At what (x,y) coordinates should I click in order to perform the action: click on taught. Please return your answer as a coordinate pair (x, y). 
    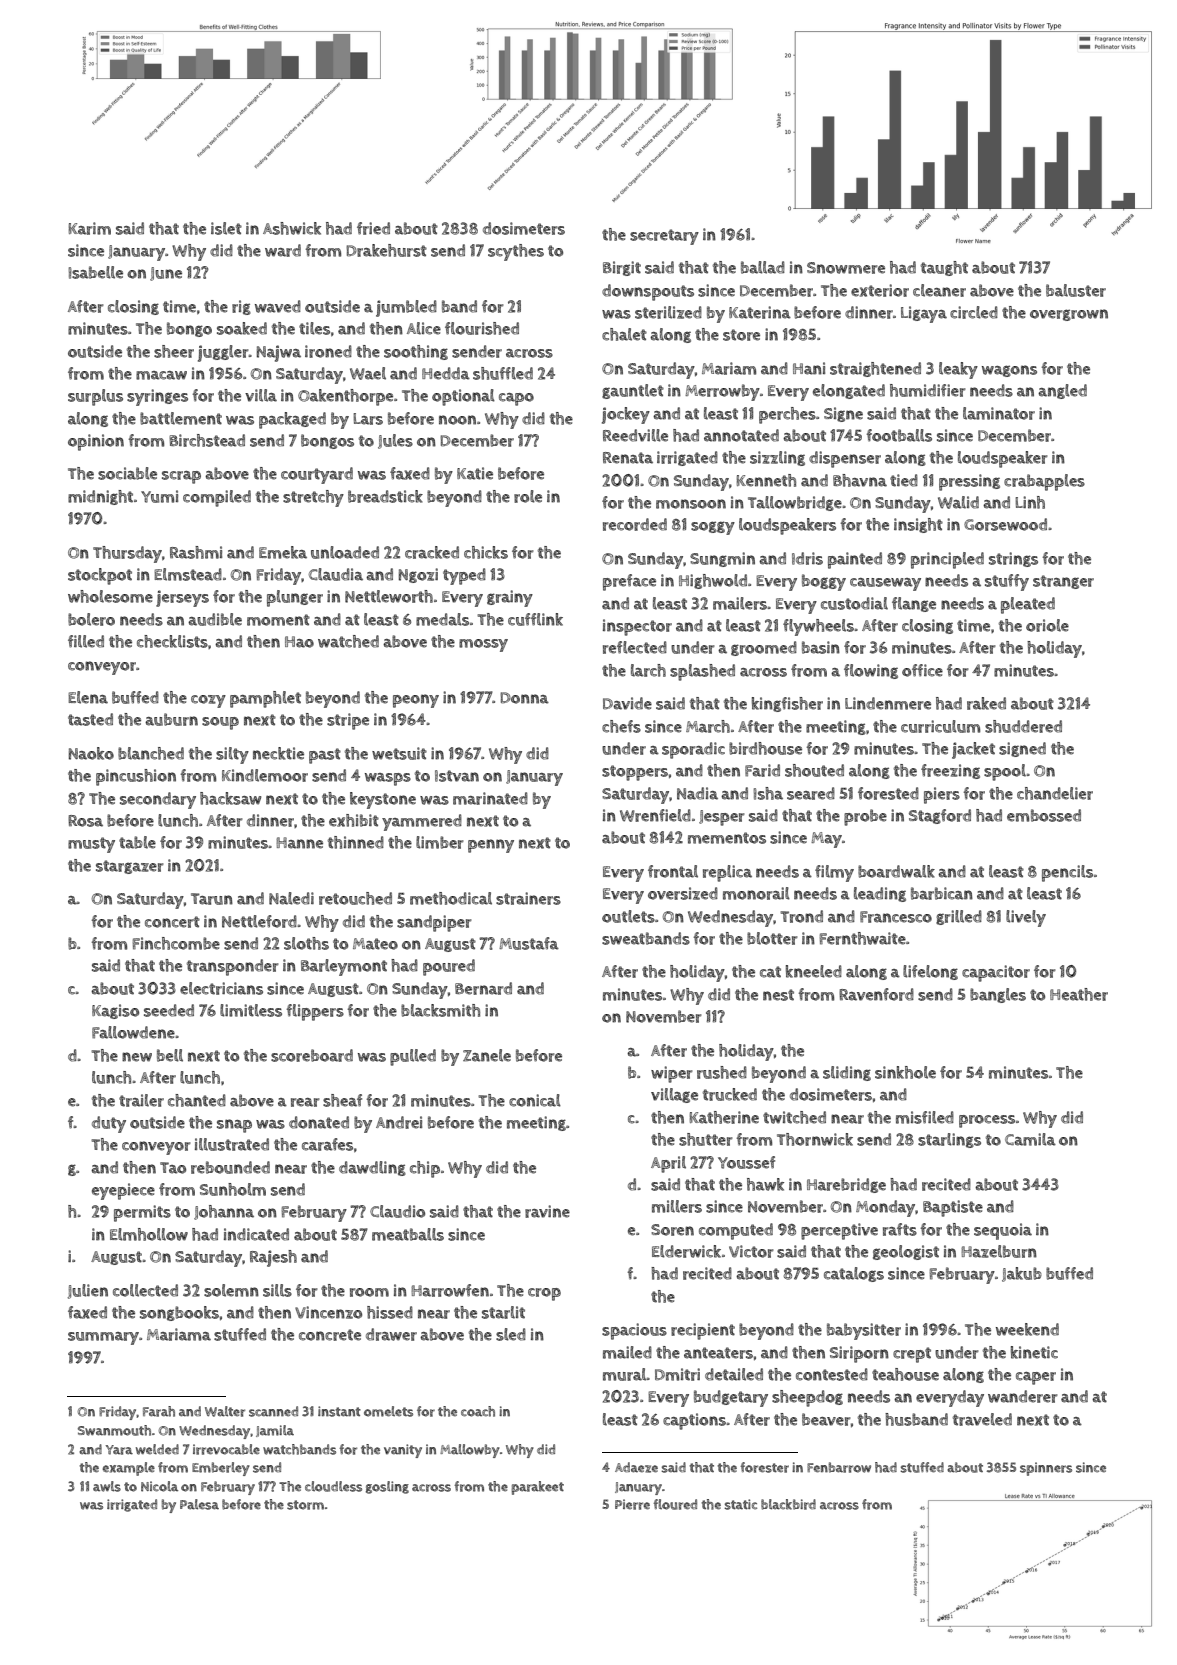
    Looking at the image, I should click on (944, 268).
